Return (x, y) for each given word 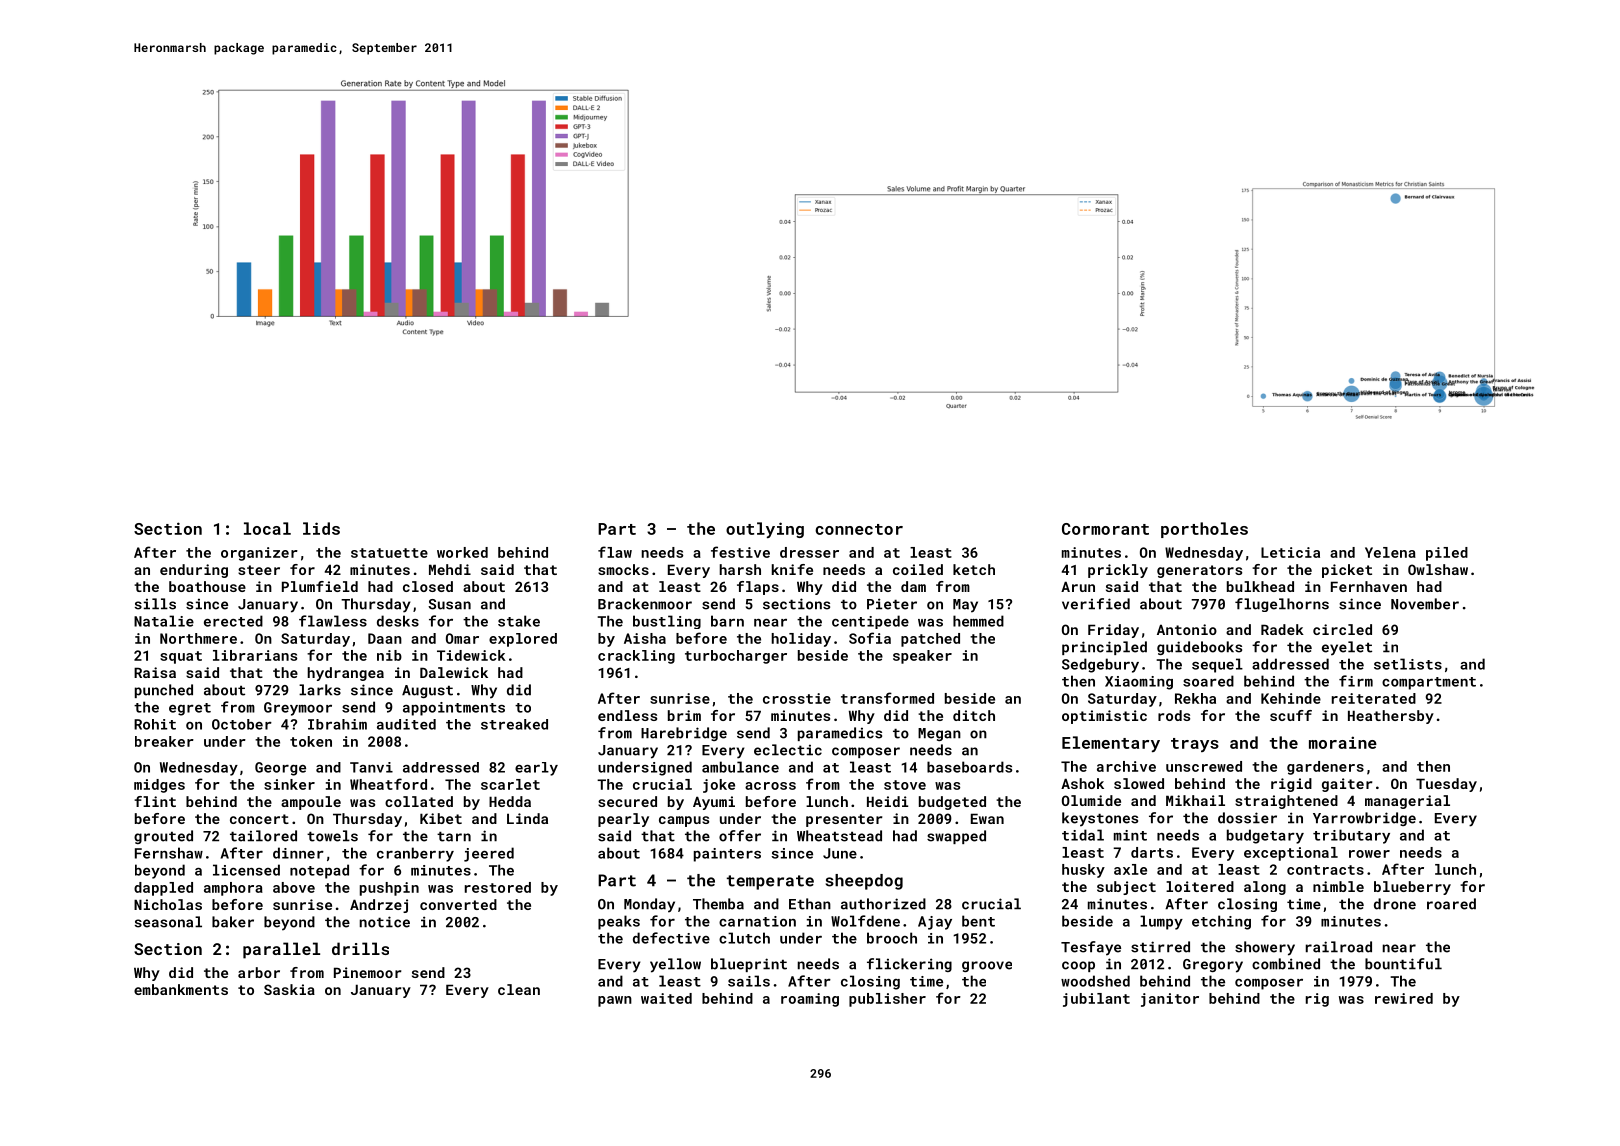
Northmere (198, 638)
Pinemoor (367, 972)
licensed (246, 870)
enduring (194, 571)
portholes (1204, 530)
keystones (1100, 819)
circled (1342, 629)
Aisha (645, 638)
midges (159, 786)
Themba (718, 904)
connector (859, 529)
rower (1369, 854)
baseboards (969, 767)
